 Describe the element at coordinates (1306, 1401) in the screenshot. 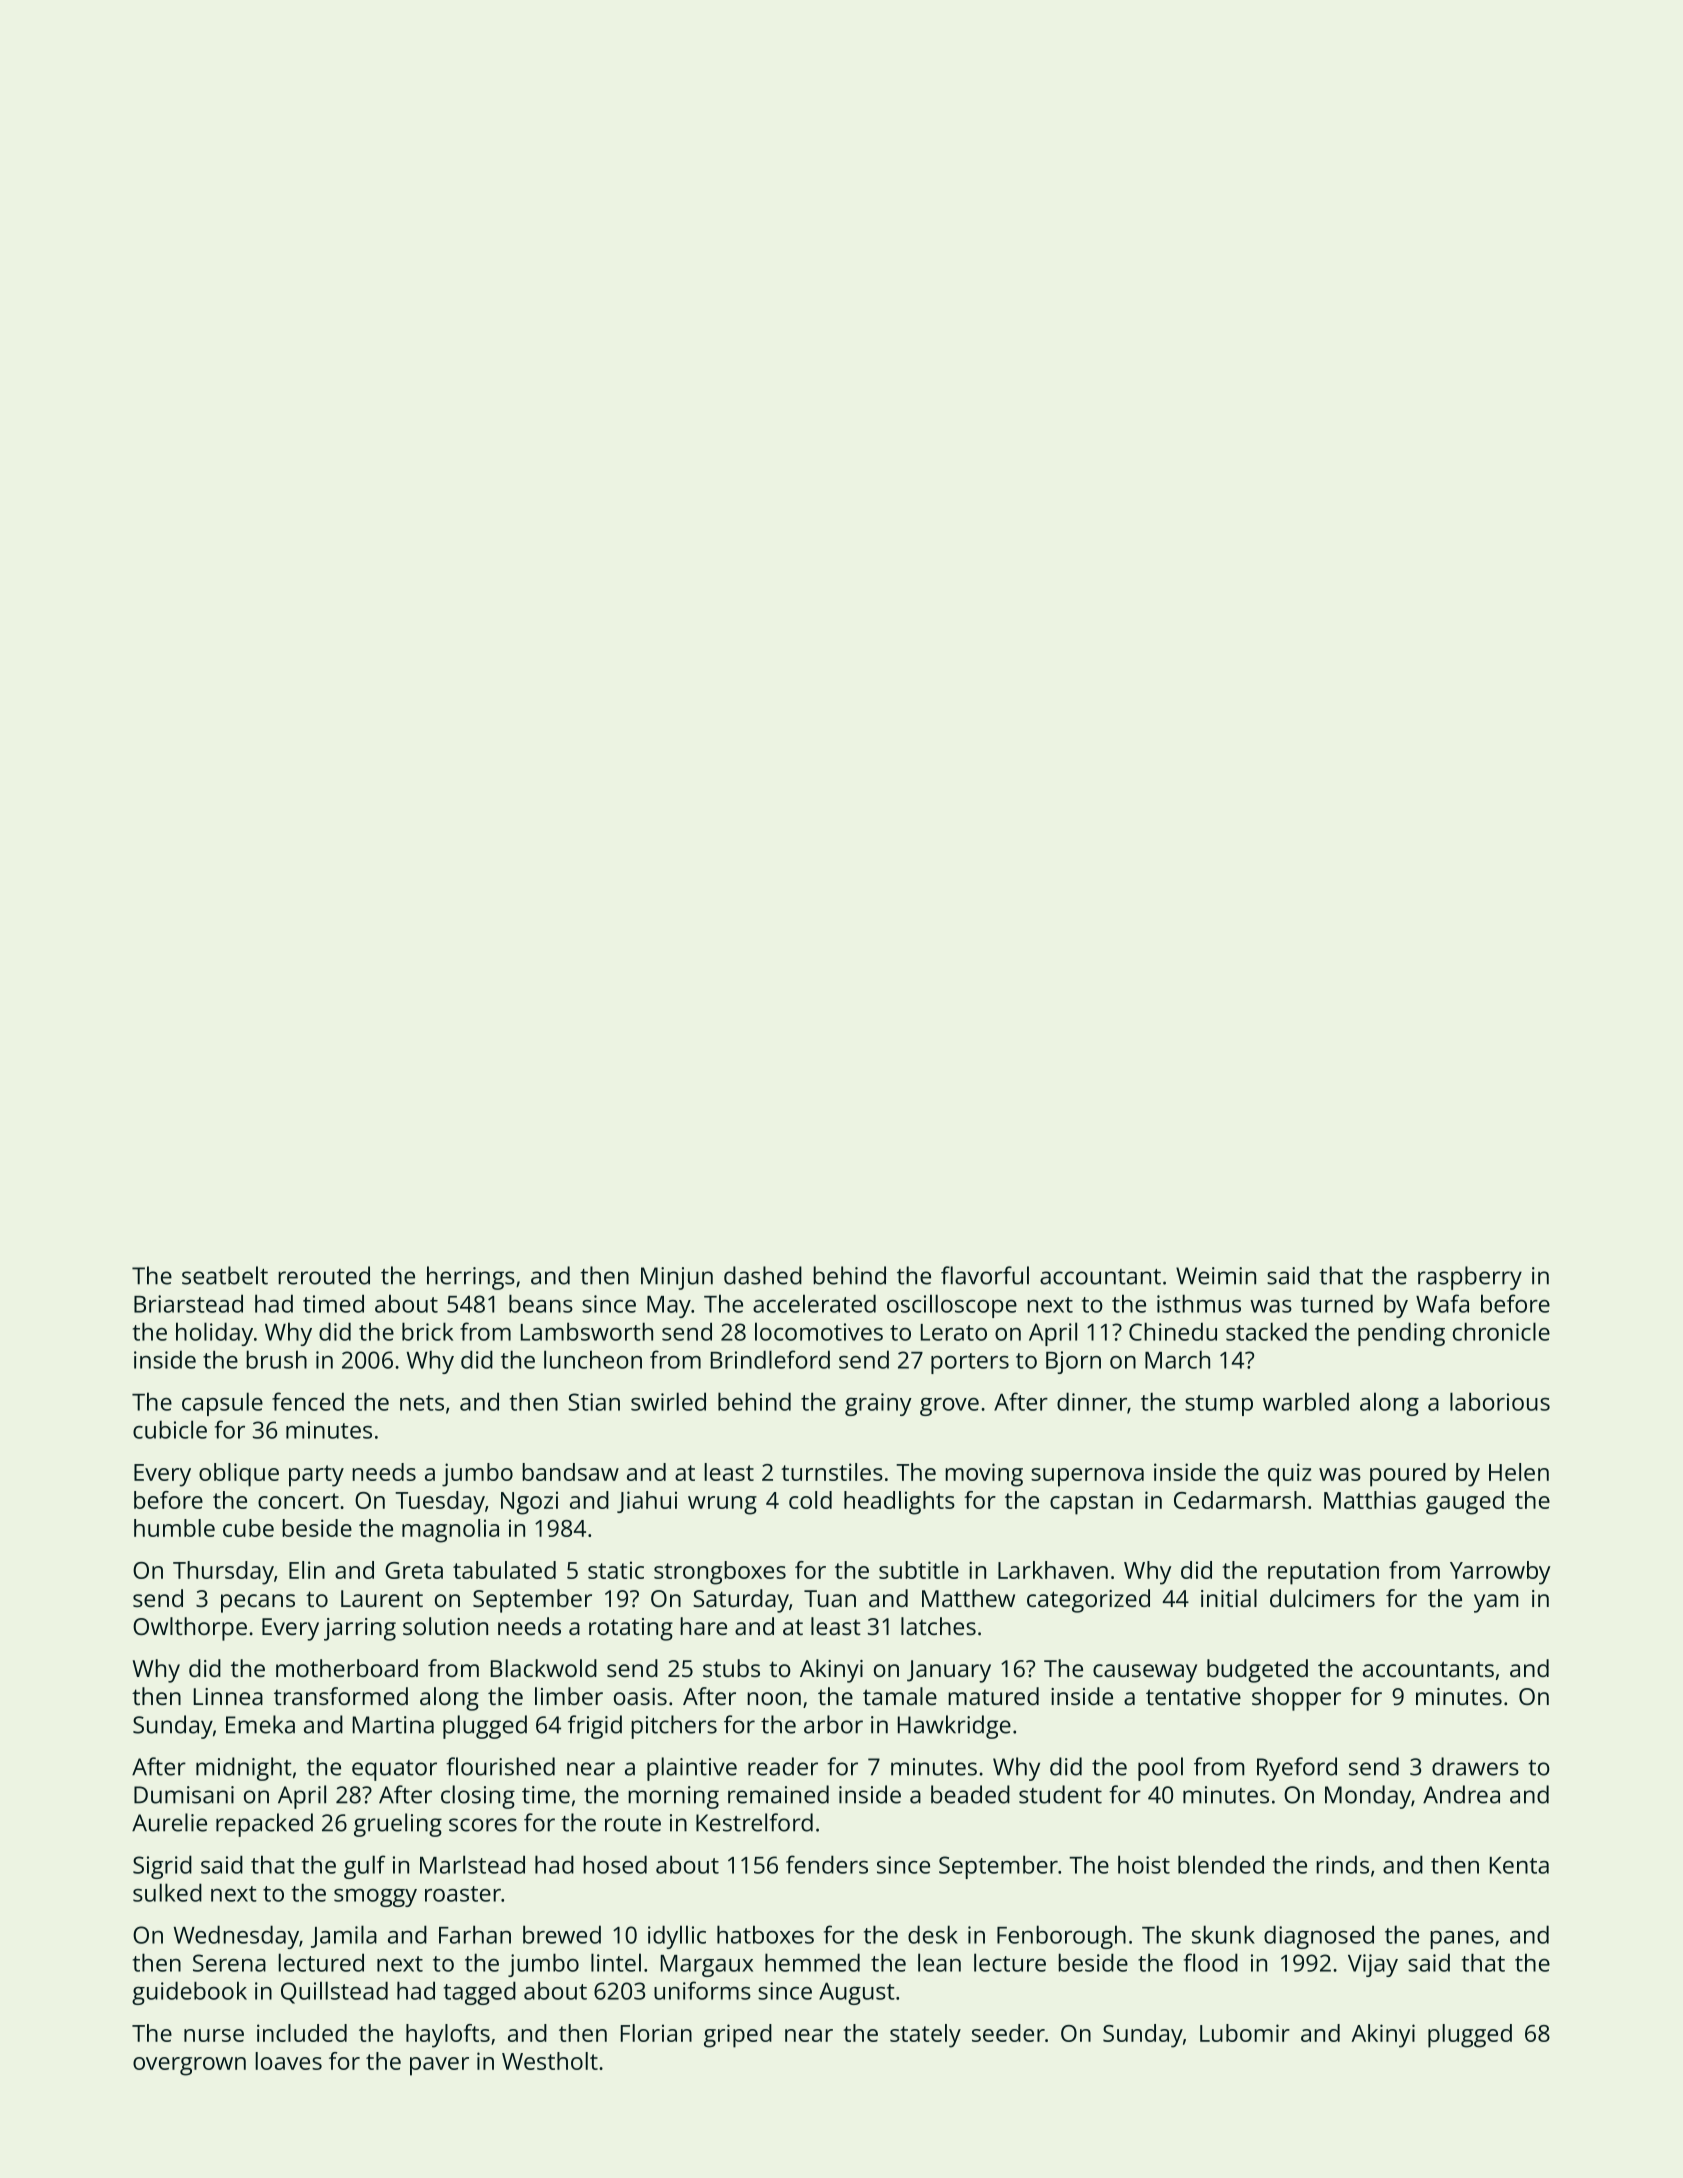

I see `warbled` at that location.
